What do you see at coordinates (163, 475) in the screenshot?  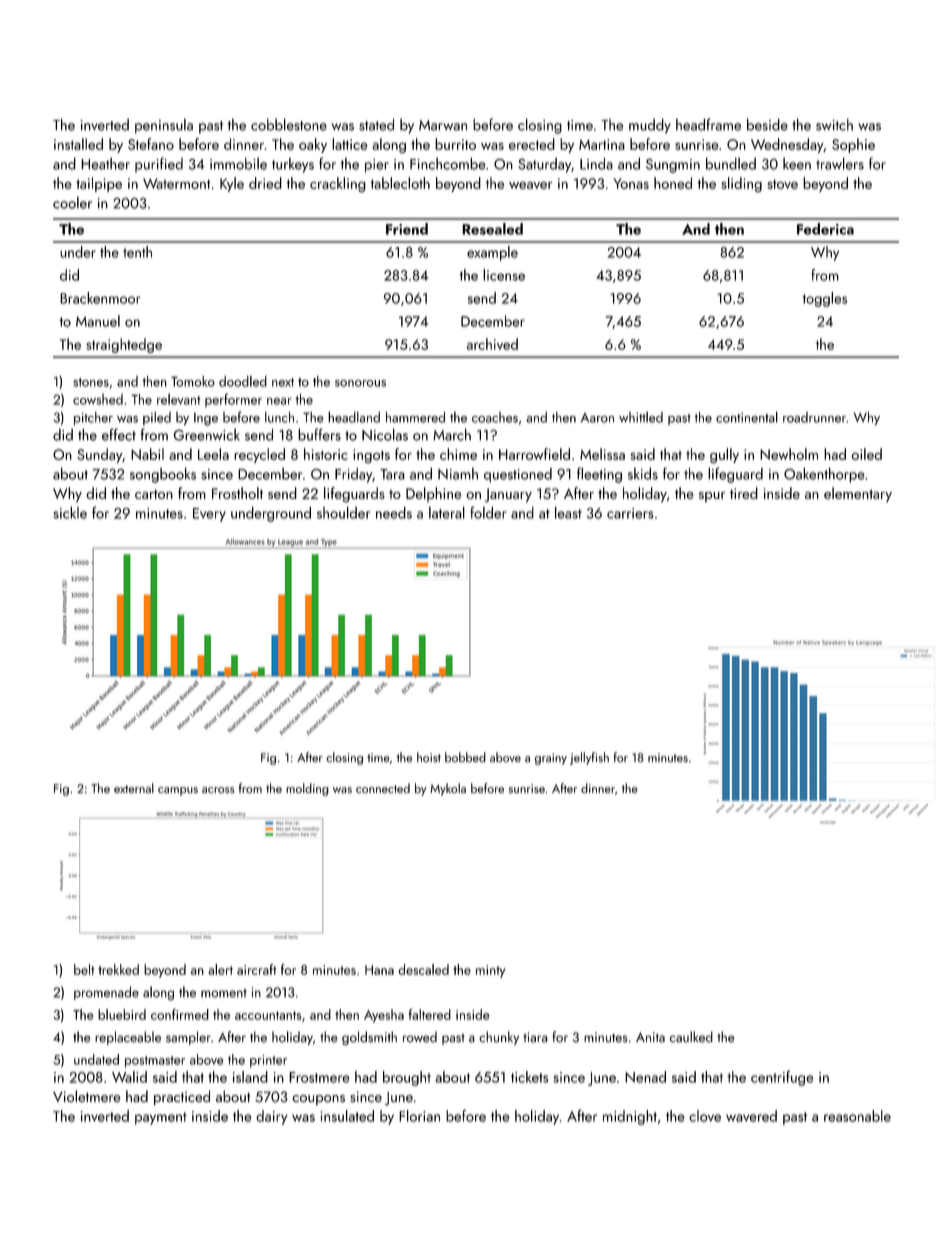 I see `songbooks` at bounding box center [163, 475].
